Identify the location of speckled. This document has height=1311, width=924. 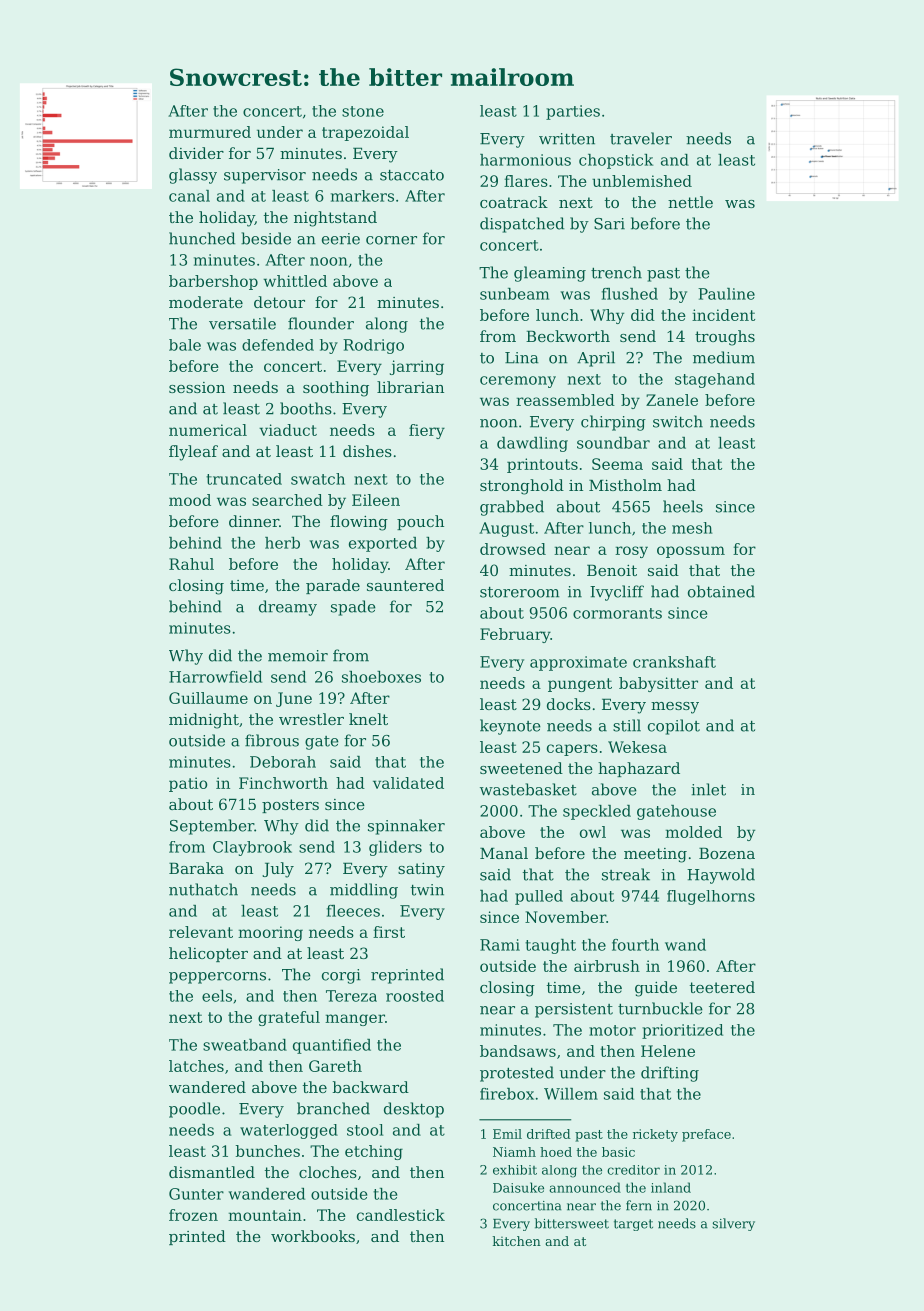
(597, 812).
